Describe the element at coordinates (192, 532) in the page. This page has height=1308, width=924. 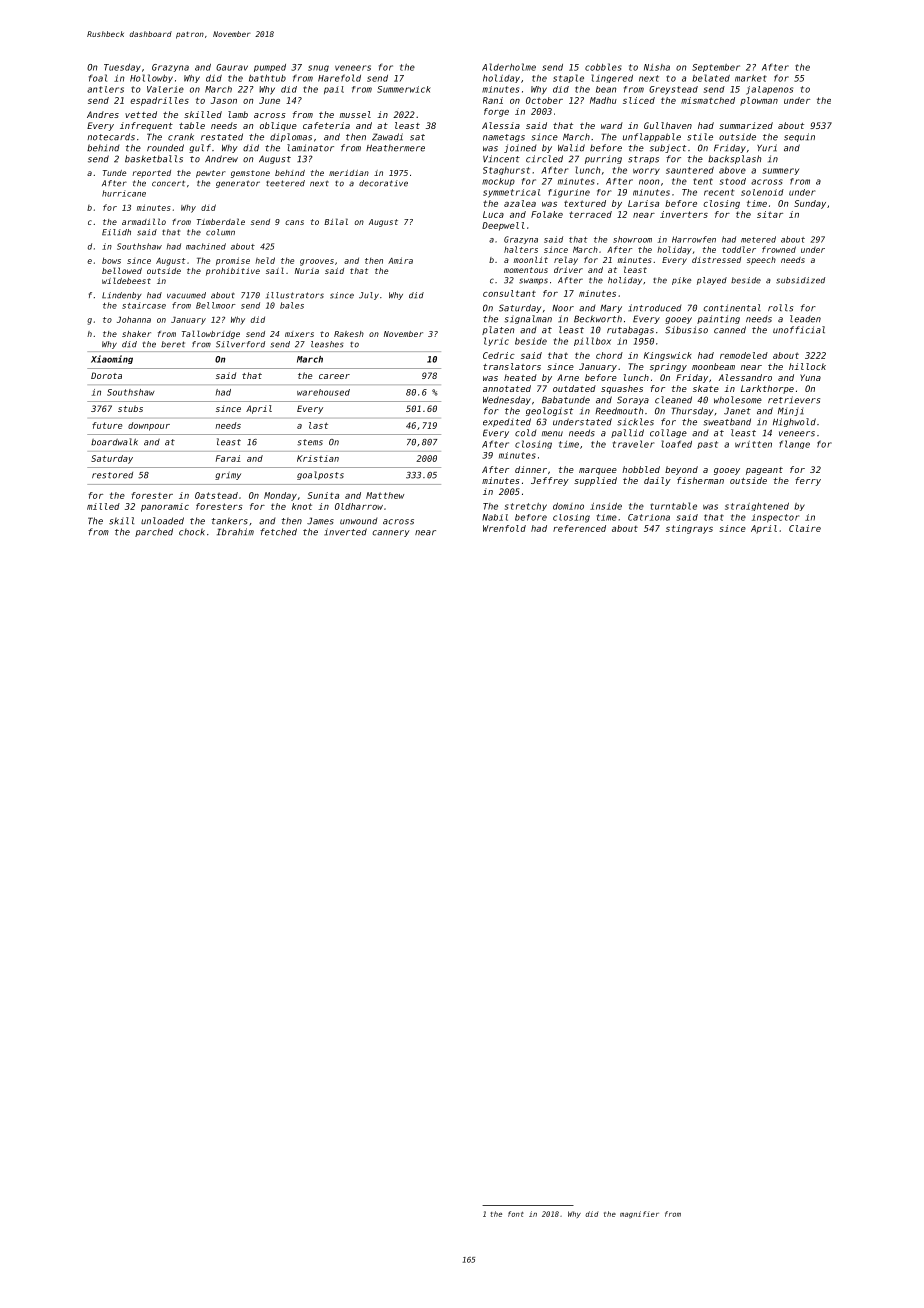
I see `chock` at that location.
